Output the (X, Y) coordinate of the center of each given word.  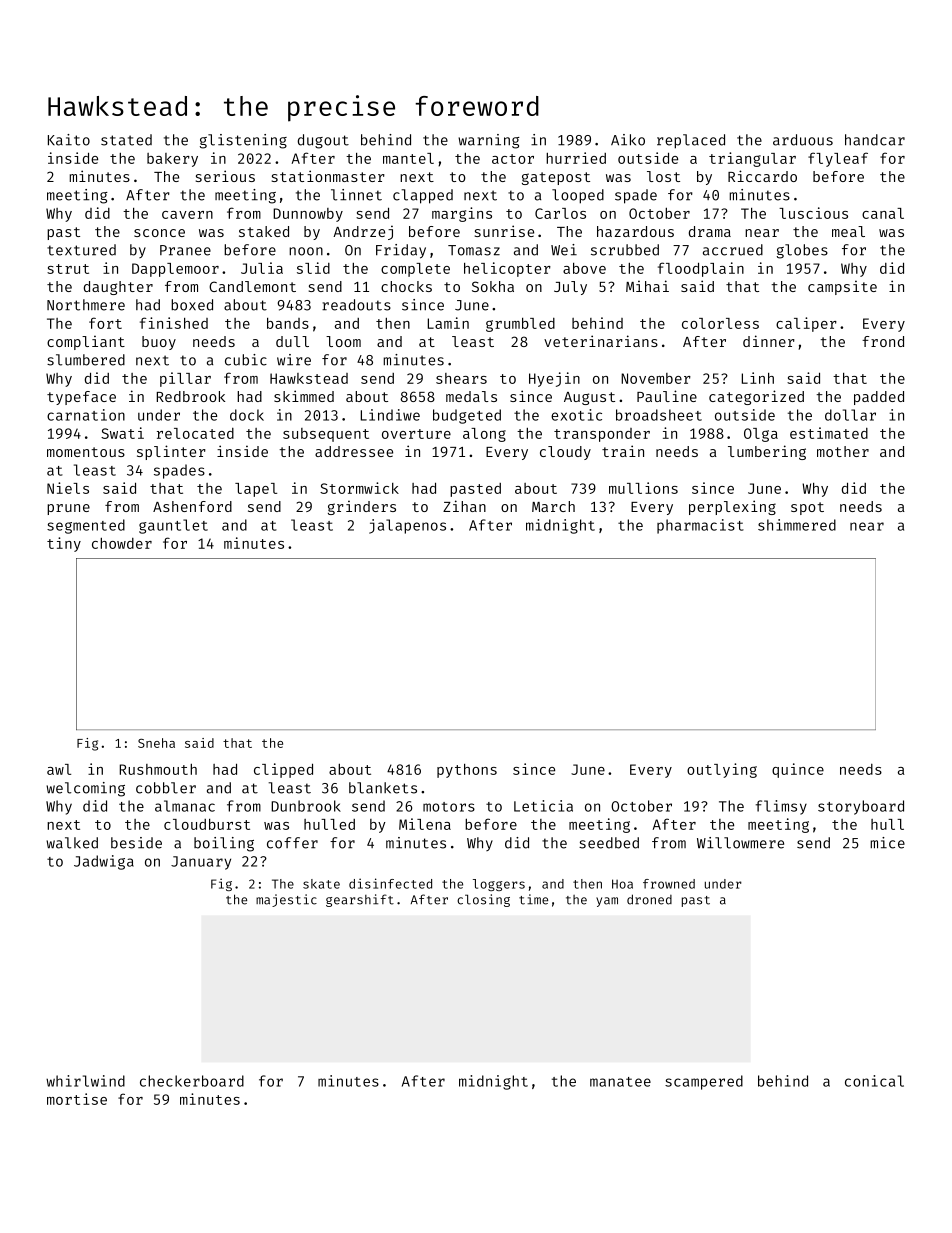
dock (247, 415)
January (201, 863)
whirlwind (85, 1081)
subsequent (326, 435)
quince (798, 770)
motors (449, 807)
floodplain (701, 269)
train (623, 451)
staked (264, 231)
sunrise (504, 231)
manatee (620, 1082)
